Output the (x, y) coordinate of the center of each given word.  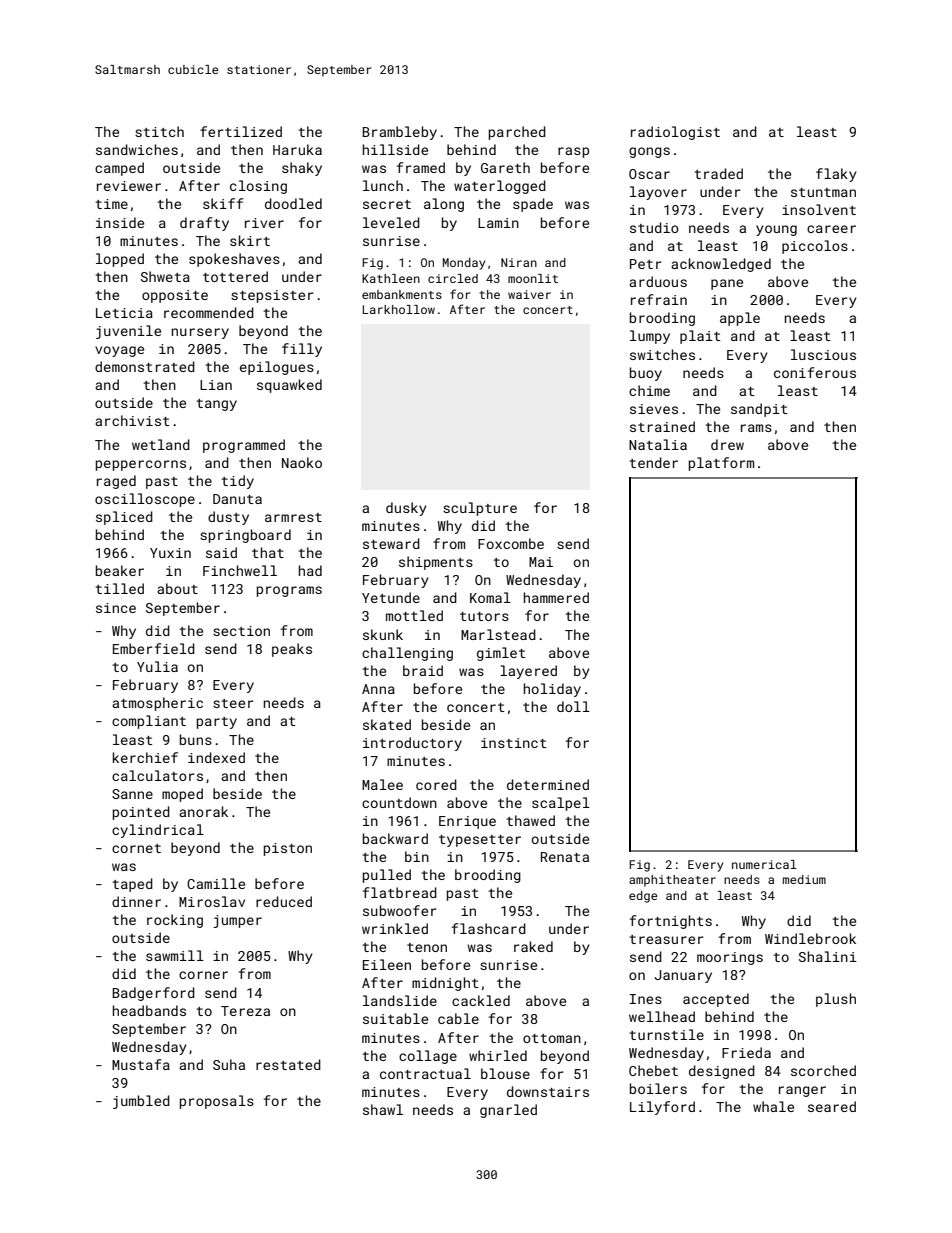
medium (804, 879)
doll (573, 706)
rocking (175, 921)
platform (721, 464)
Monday (464, 264)
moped (182, 795)
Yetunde (391, 597)
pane (727, 284)
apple (740, 319)
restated (288, 1064)
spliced (124, 518)
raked (533, 946)
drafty (204, 224)
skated (387, 724)
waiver (529, 294)
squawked (289, 386)
